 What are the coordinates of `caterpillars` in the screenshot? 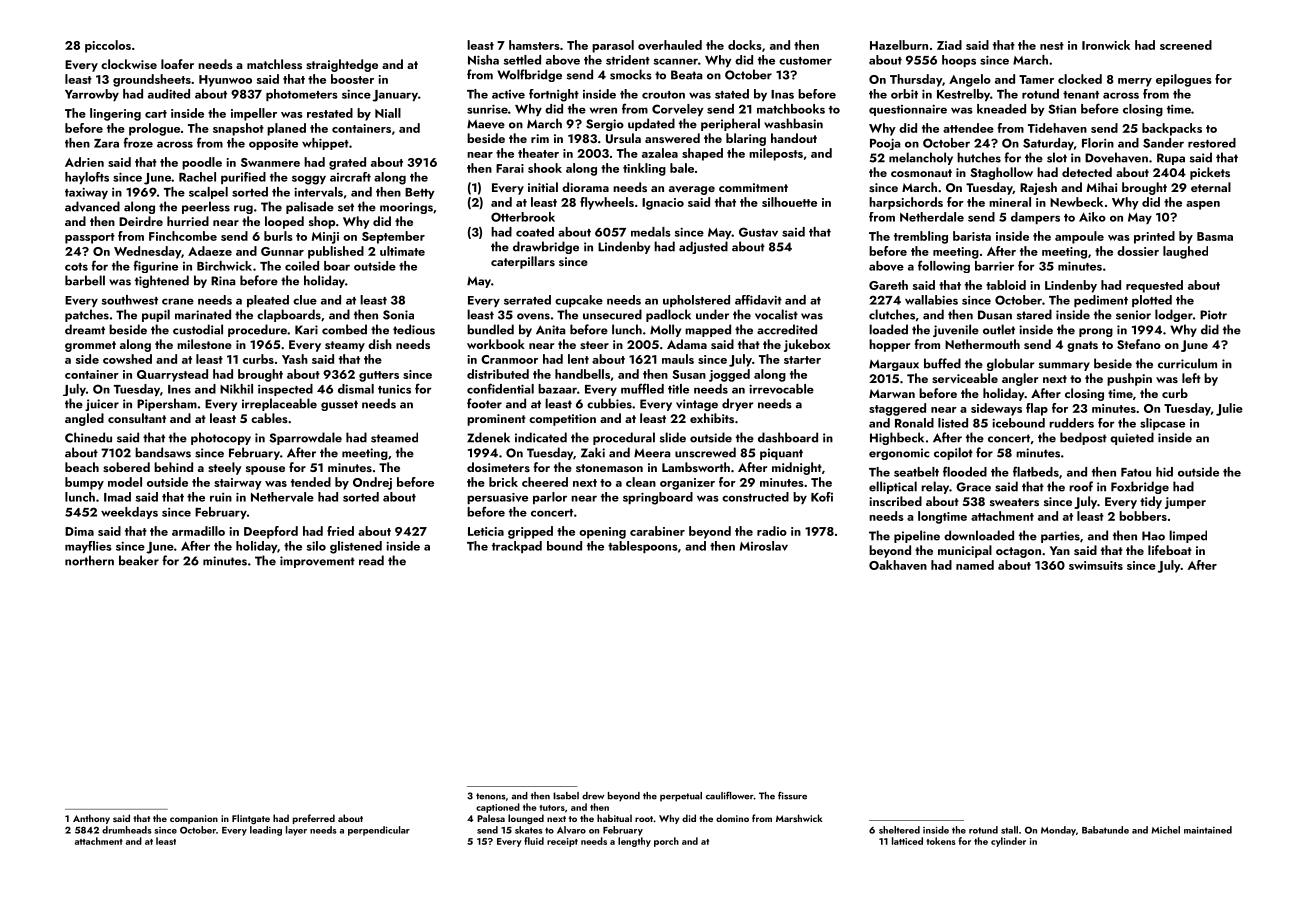 It's located at (523, 262).
